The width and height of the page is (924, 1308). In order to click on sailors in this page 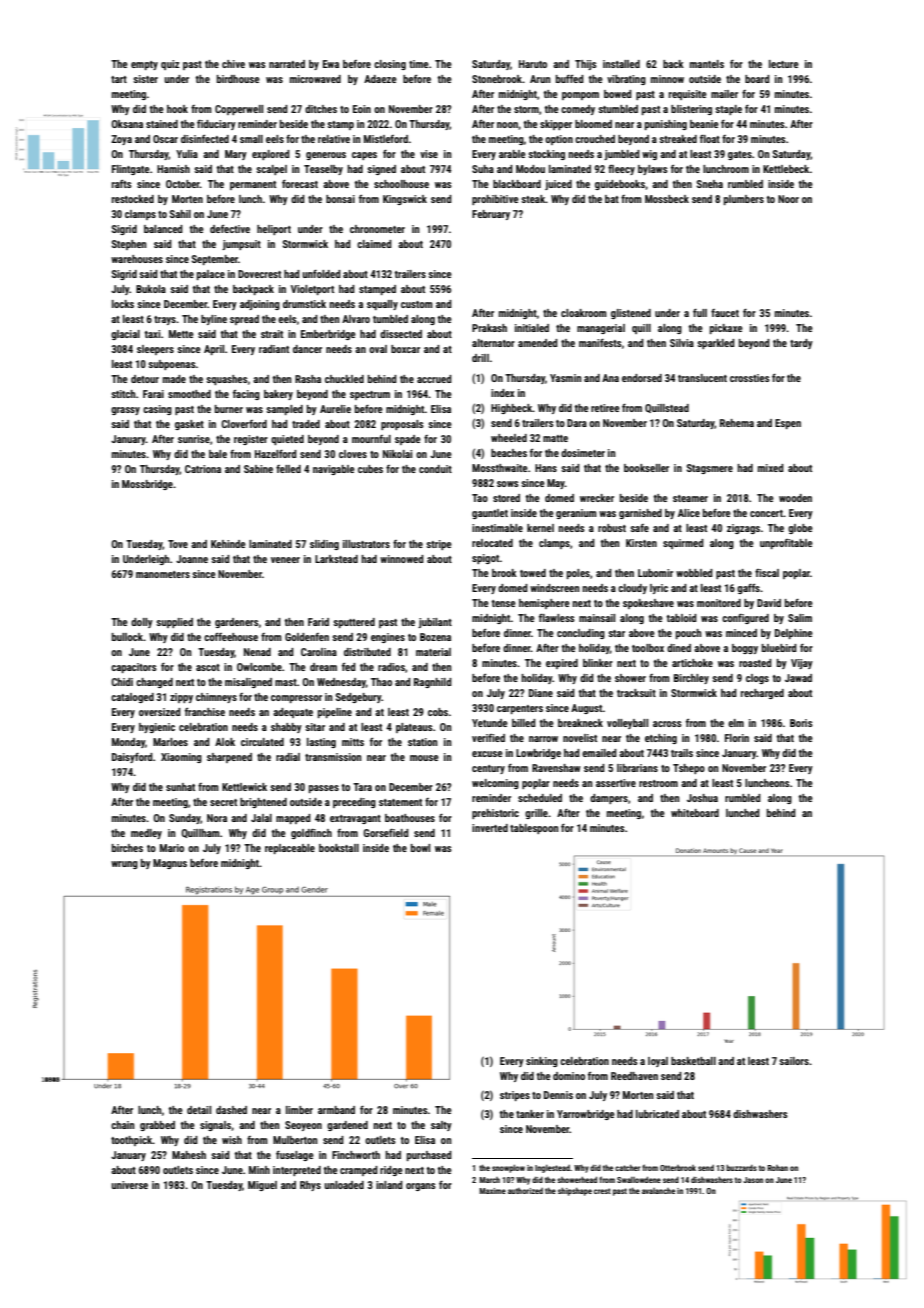, I will do `click(794, 1061)`.
